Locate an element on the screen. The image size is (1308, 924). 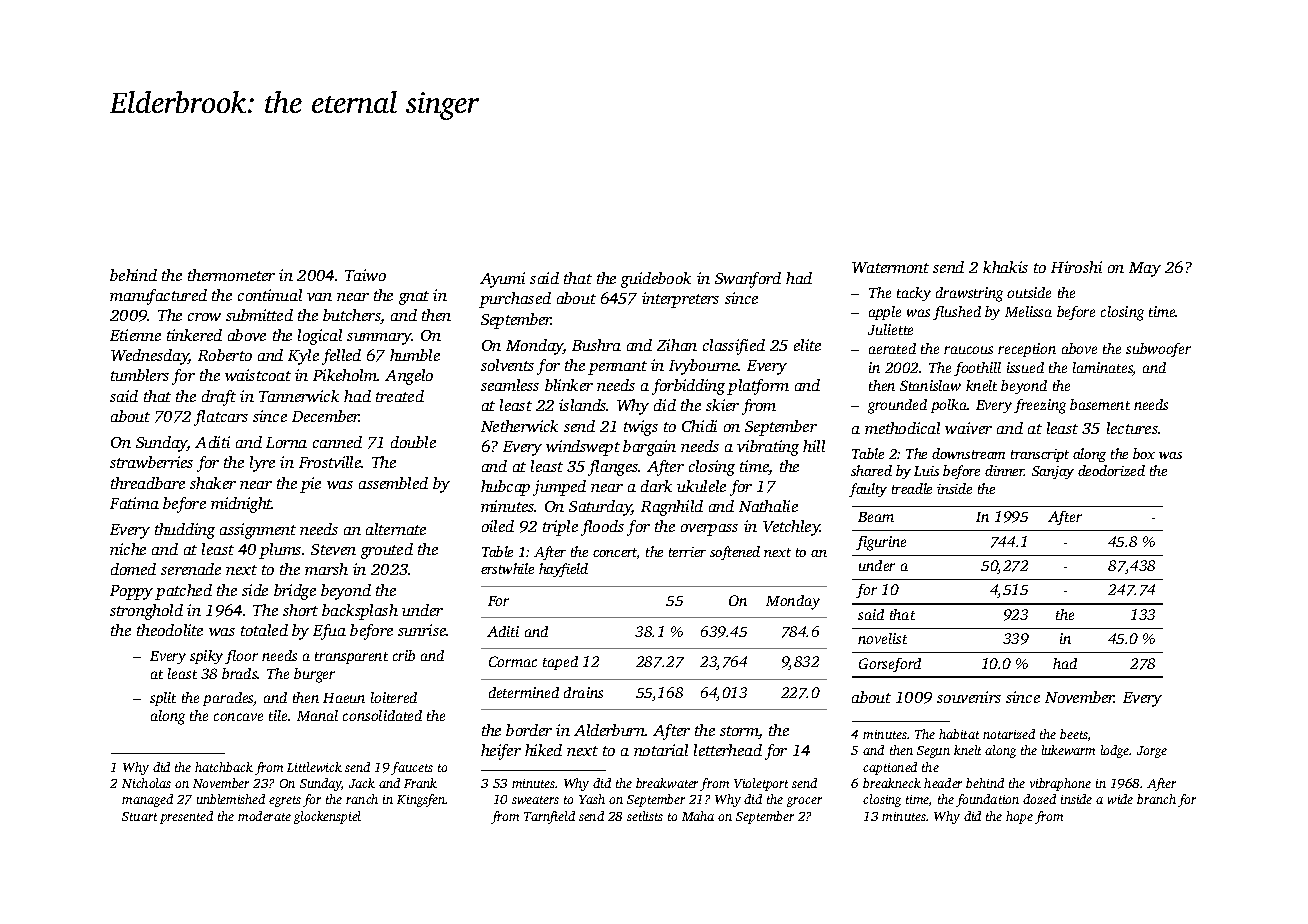
islands is located at coordinates (583, 405).
